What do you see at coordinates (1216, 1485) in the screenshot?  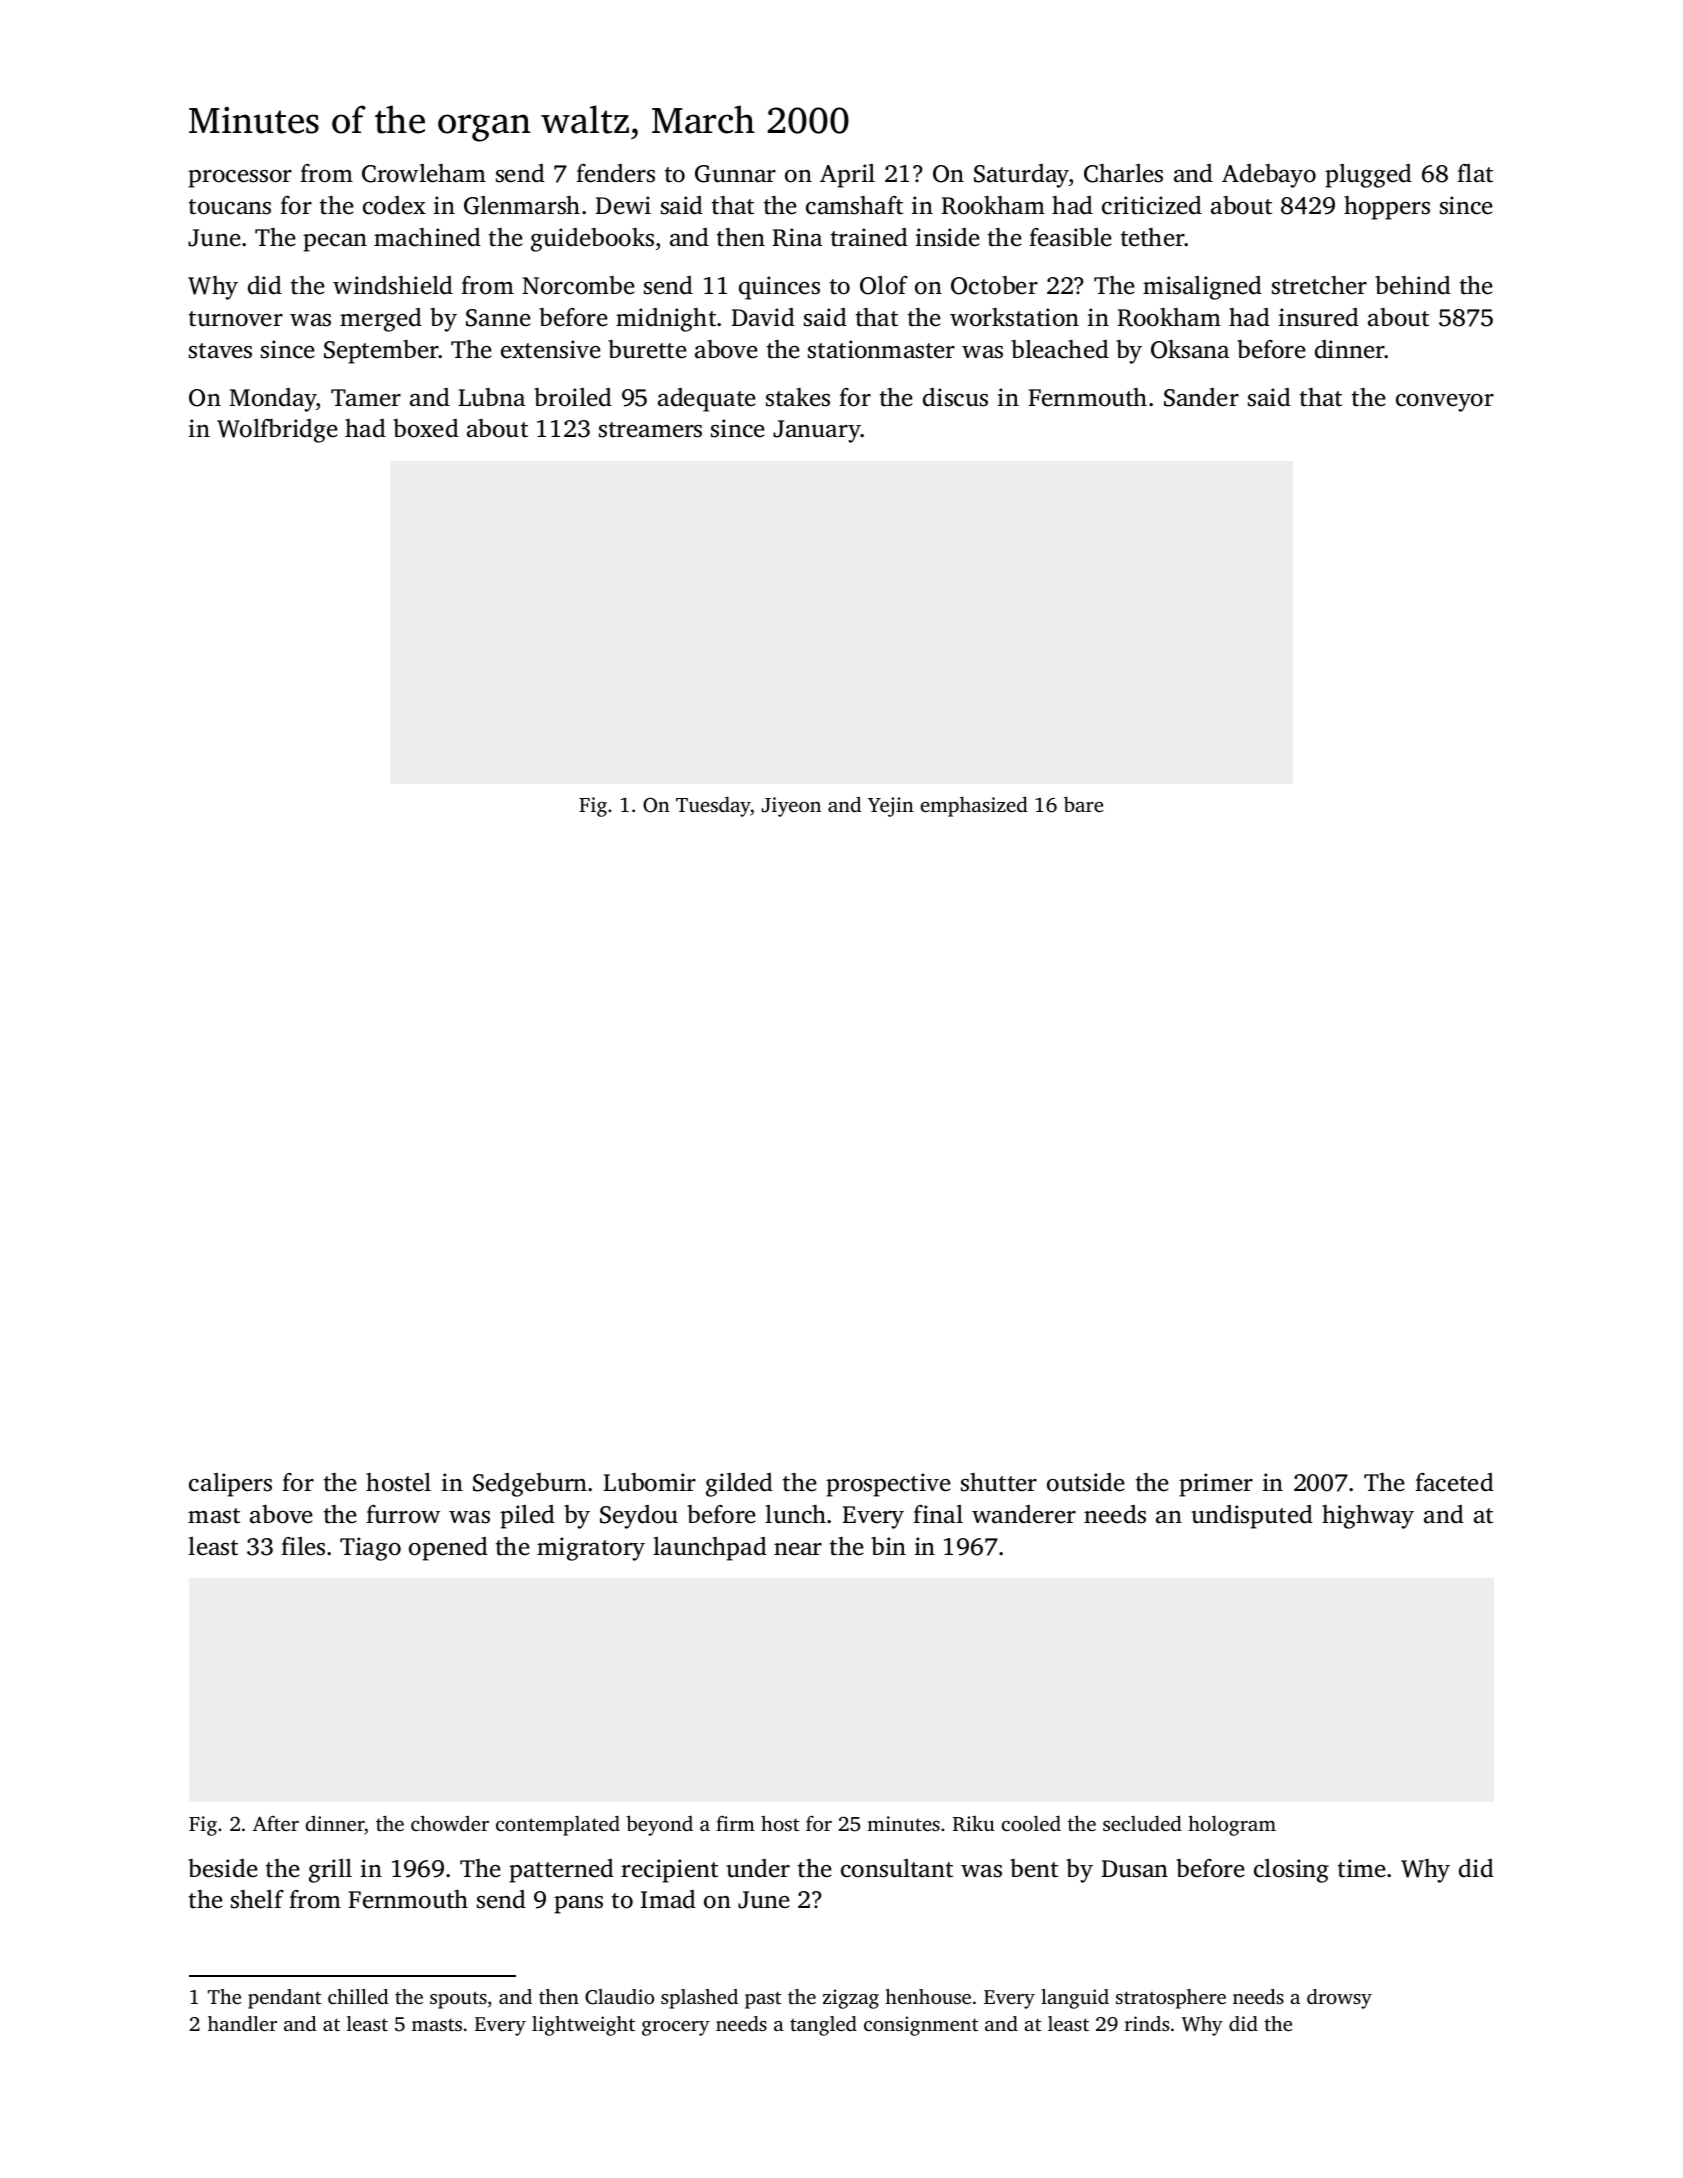 I see `primer` at bounding box center [1216, 1485].
